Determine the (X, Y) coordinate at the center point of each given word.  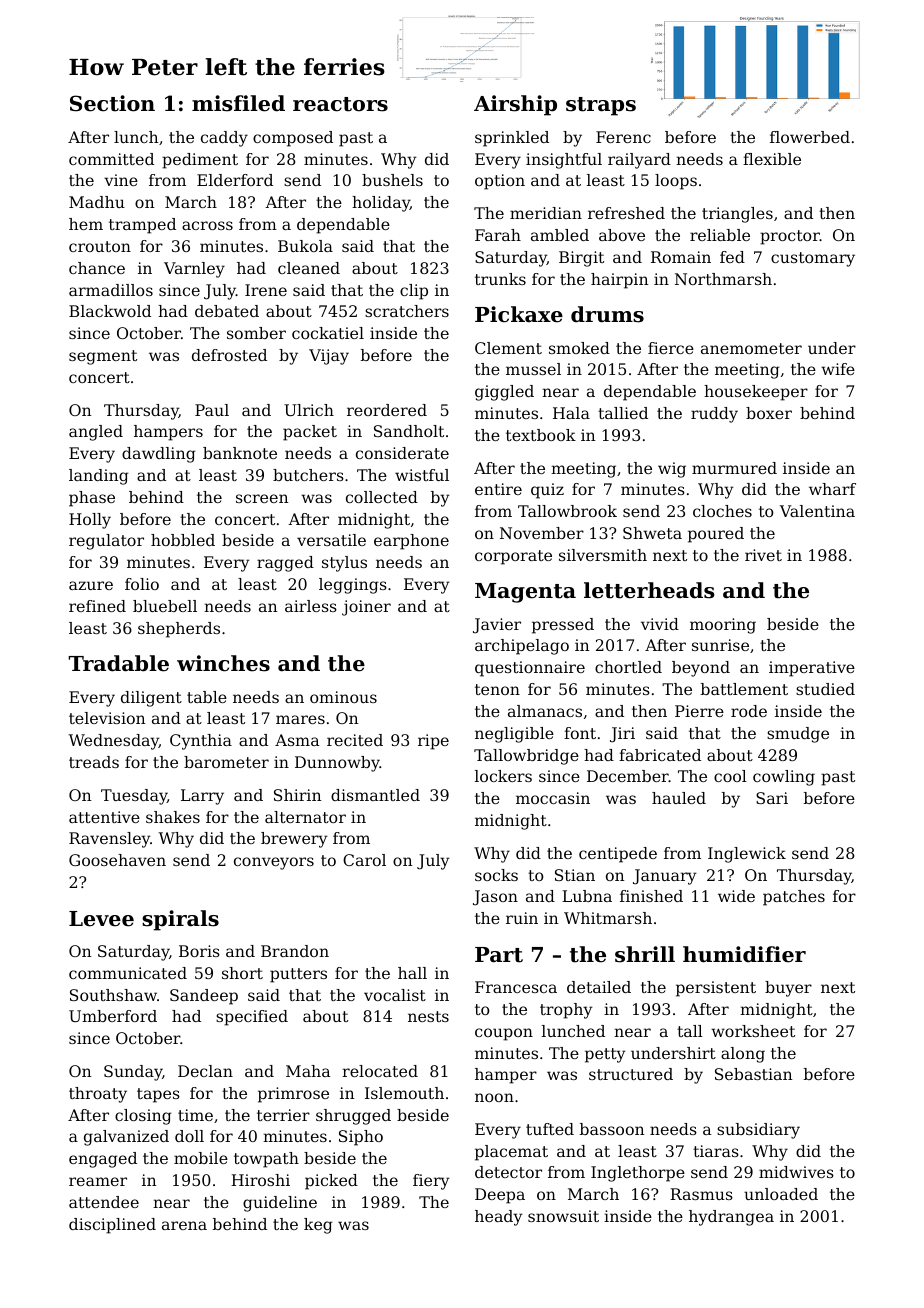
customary (813, 259)
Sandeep (204, 997)
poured (716, 535)
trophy (566, 1011)
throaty (98, 1095)
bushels (392, 180)
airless (311, 606)
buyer (788, 989)
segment (103, 357)
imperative (812, 669)
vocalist (395, 995)
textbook (541, 435)
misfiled (238, 103)
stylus (344, 564)
